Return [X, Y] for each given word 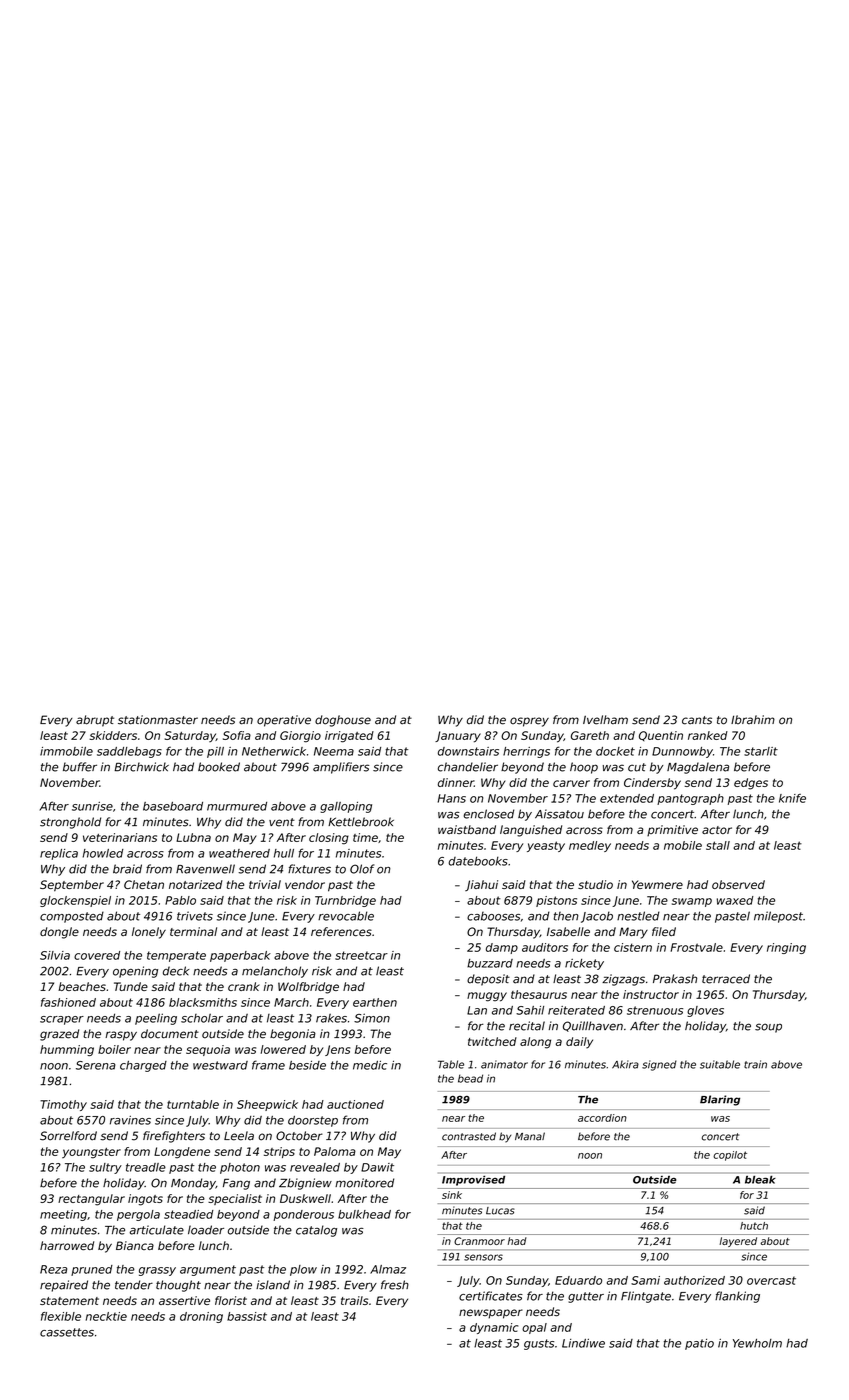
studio [595, 884]
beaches [82, 986]
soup [768, 1028]
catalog [316, 1231]
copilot [730, 1156]
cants [697, 720]
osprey [529, 722]
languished [531, 831]
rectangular [91, 1200]
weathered [239, 853]
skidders [113, 735]
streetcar [361, 955]
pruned [92, 1270]
